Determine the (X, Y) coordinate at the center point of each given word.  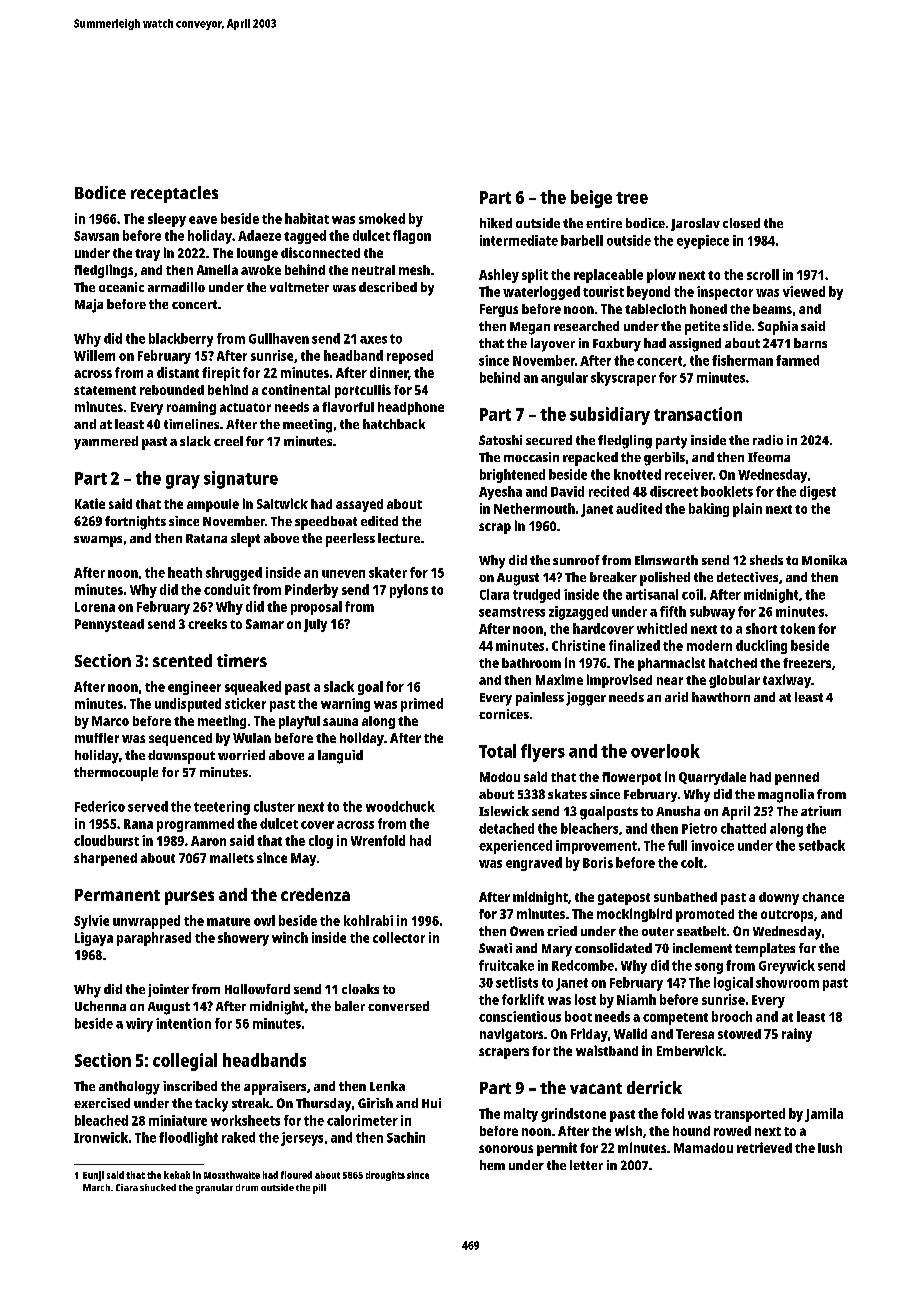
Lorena (95, 607)
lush (830, 1148)
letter (586, 1165)
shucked (158, 1187)
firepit (221, 374)
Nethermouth (534, 508)
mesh (414, 270)
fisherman (742, 360)
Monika (824, 560)
